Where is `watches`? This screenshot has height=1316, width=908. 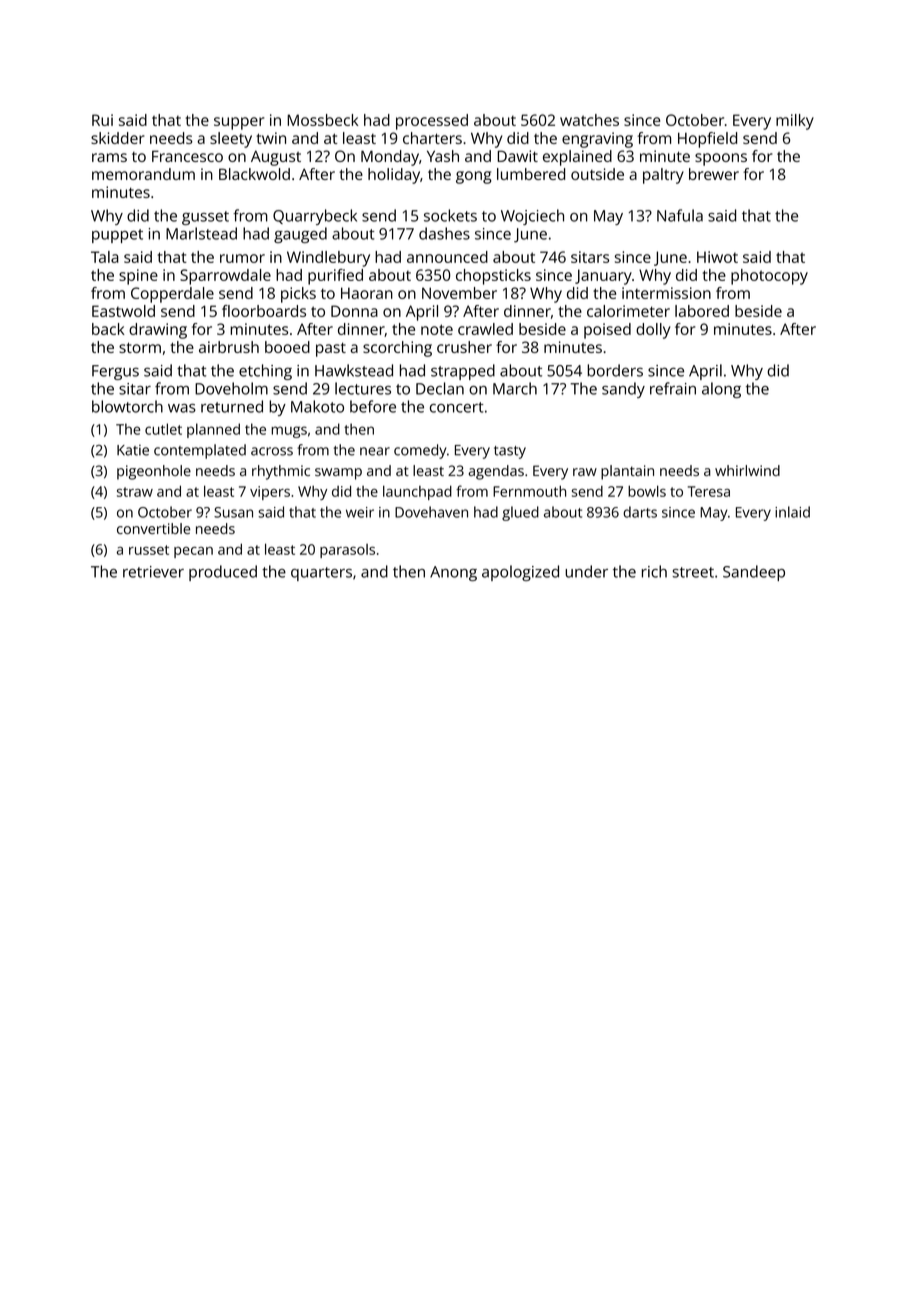 watches is located at coordinates (589, 120).
